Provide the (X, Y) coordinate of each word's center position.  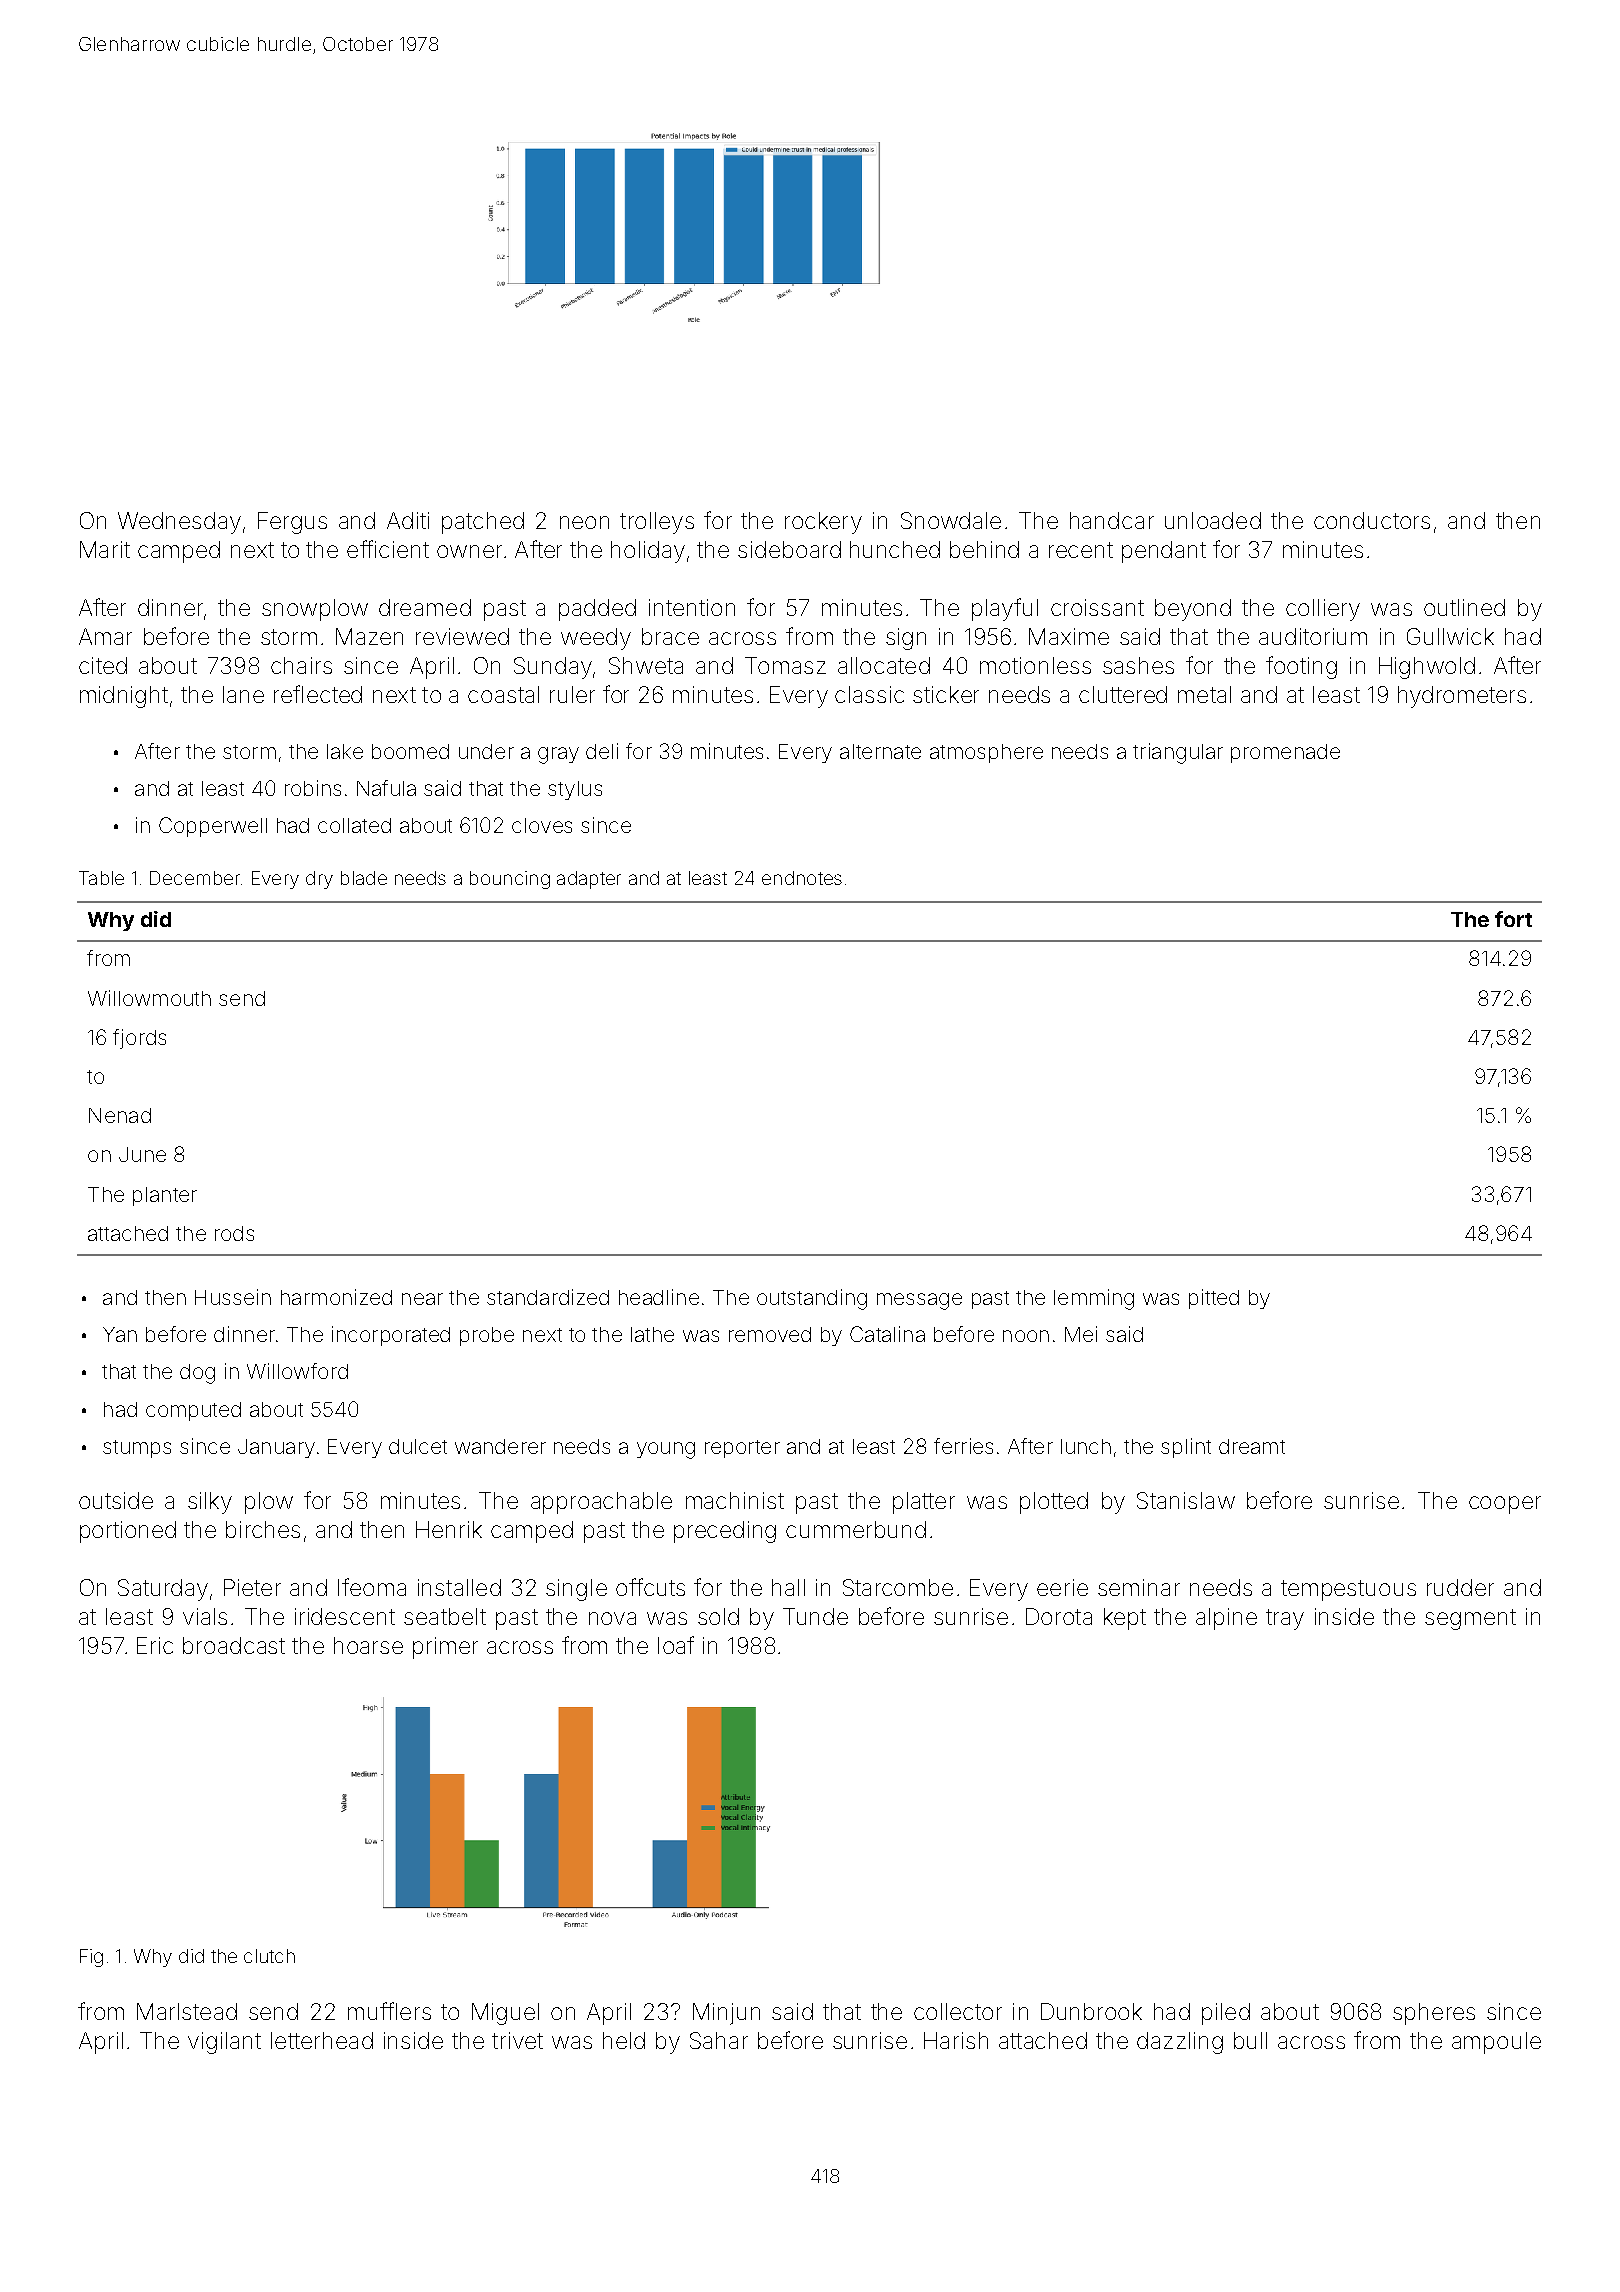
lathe (652, 1334)
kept (1125, 1619)
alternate (880, 751)
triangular (1178, 753)
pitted (1214, 1299)
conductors (1372, 520)
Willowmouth (149, 998)
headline (659, 1297)
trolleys (657, 523)
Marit (105, 549)
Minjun (726, 2014)
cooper (1505, 1505)
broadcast (234, 1645)
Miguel (505, 2014)
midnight (124, 697)
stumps (137, 1449)
